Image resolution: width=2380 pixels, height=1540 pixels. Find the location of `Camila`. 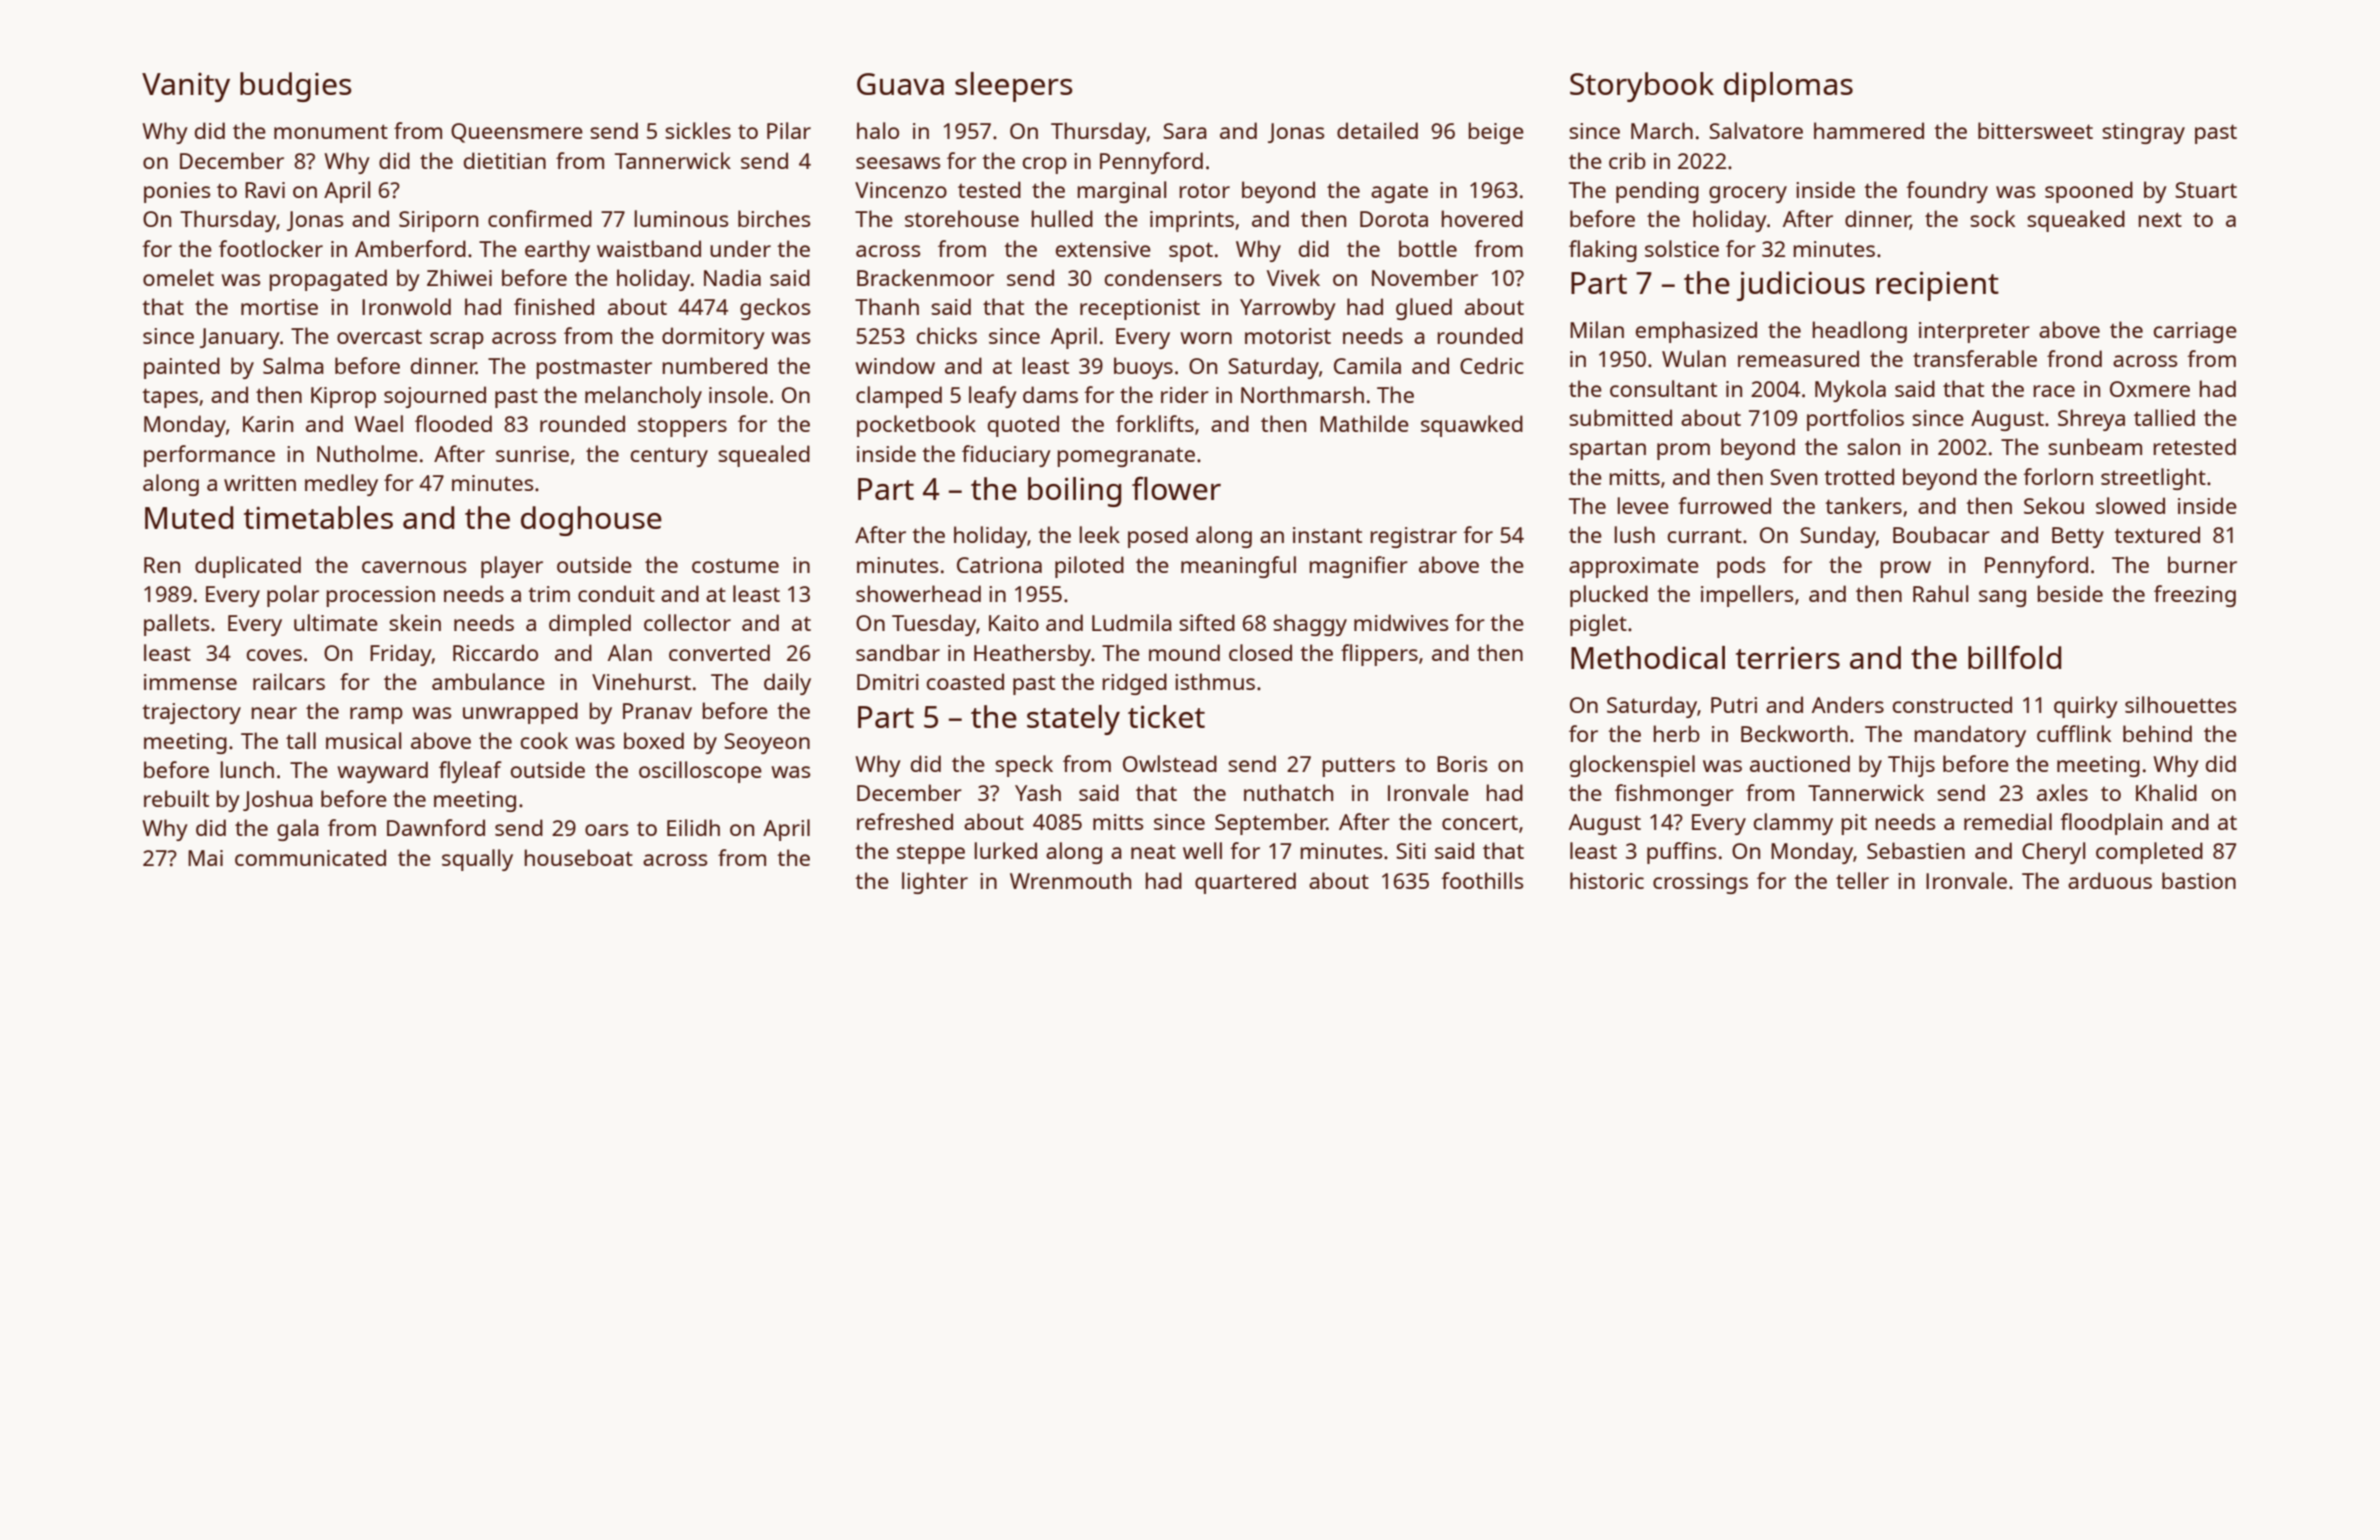

Camila is located at coordinates (1367, 365).
